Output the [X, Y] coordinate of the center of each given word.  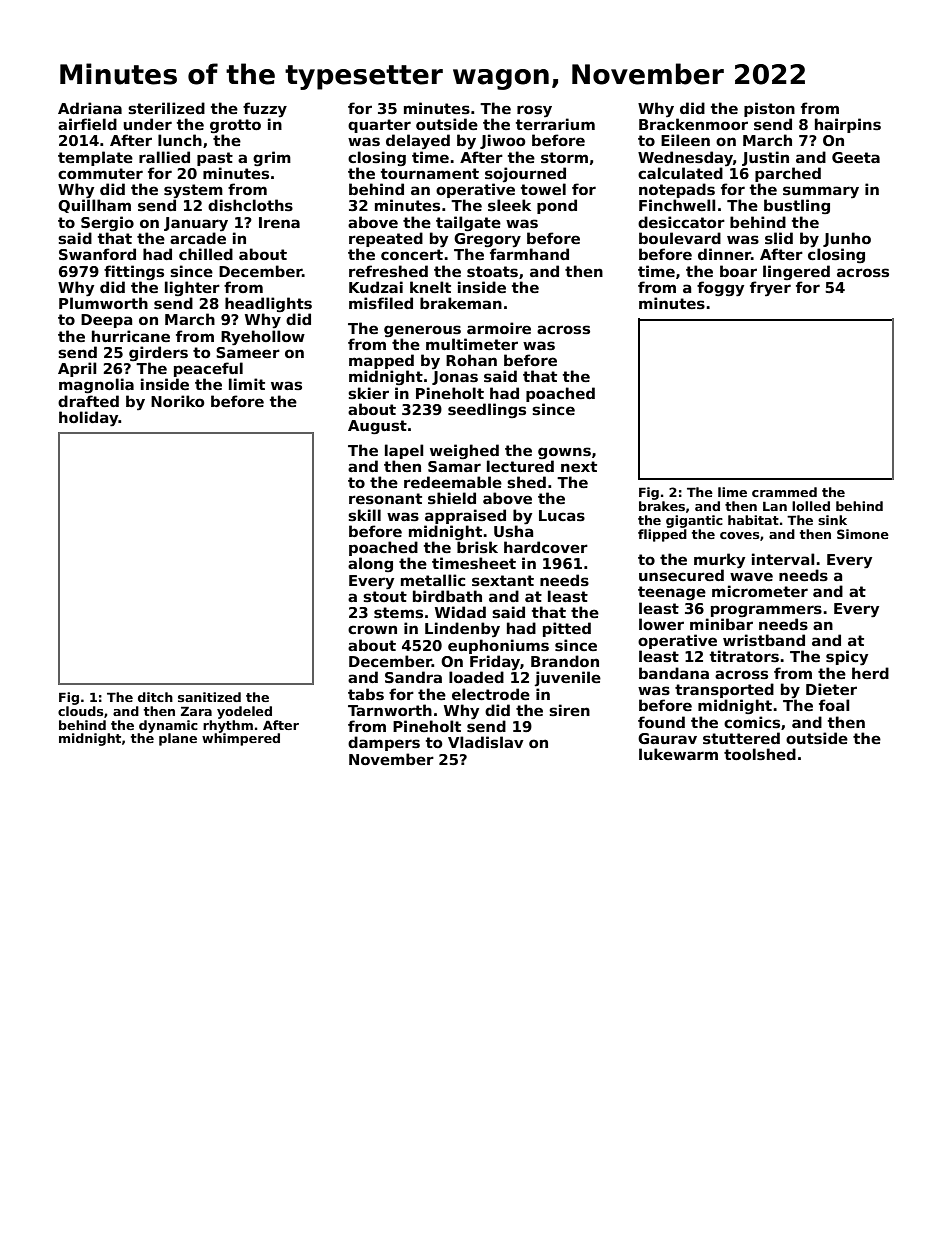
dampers [384, 743]
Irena [279, 222]
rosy [534, 111]
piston [769, 109]
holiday [89, 419]
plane [178, 739]
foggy [720, 289]
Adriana [90, 108]
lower [661, 624]
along [370, 564]
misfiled [381, 303]
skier [368, 393]
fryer [770, 289]
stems [398, 612]
